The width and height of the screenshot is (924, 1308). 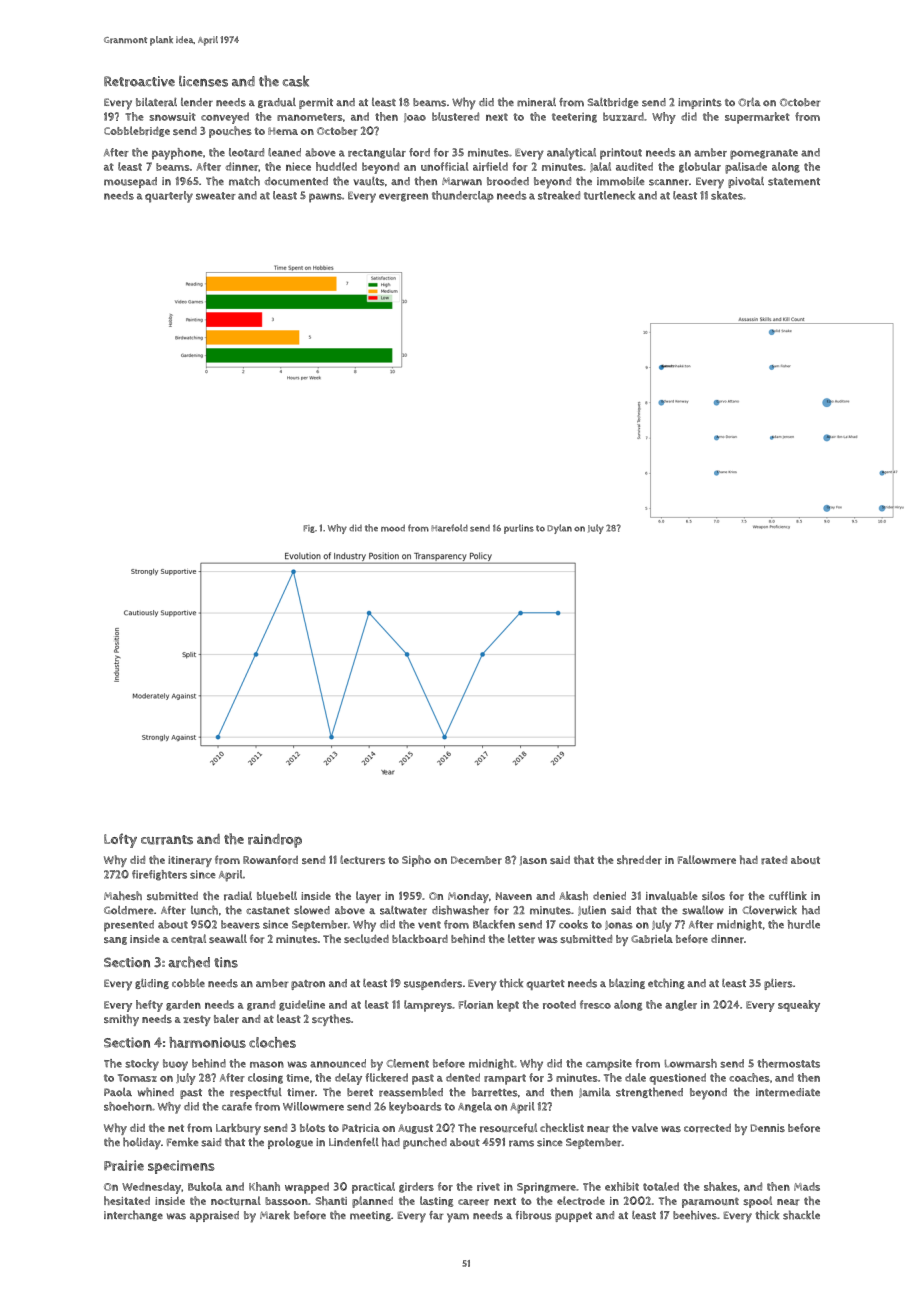 I want to click on Harefold, so click(x=449, y=528).
